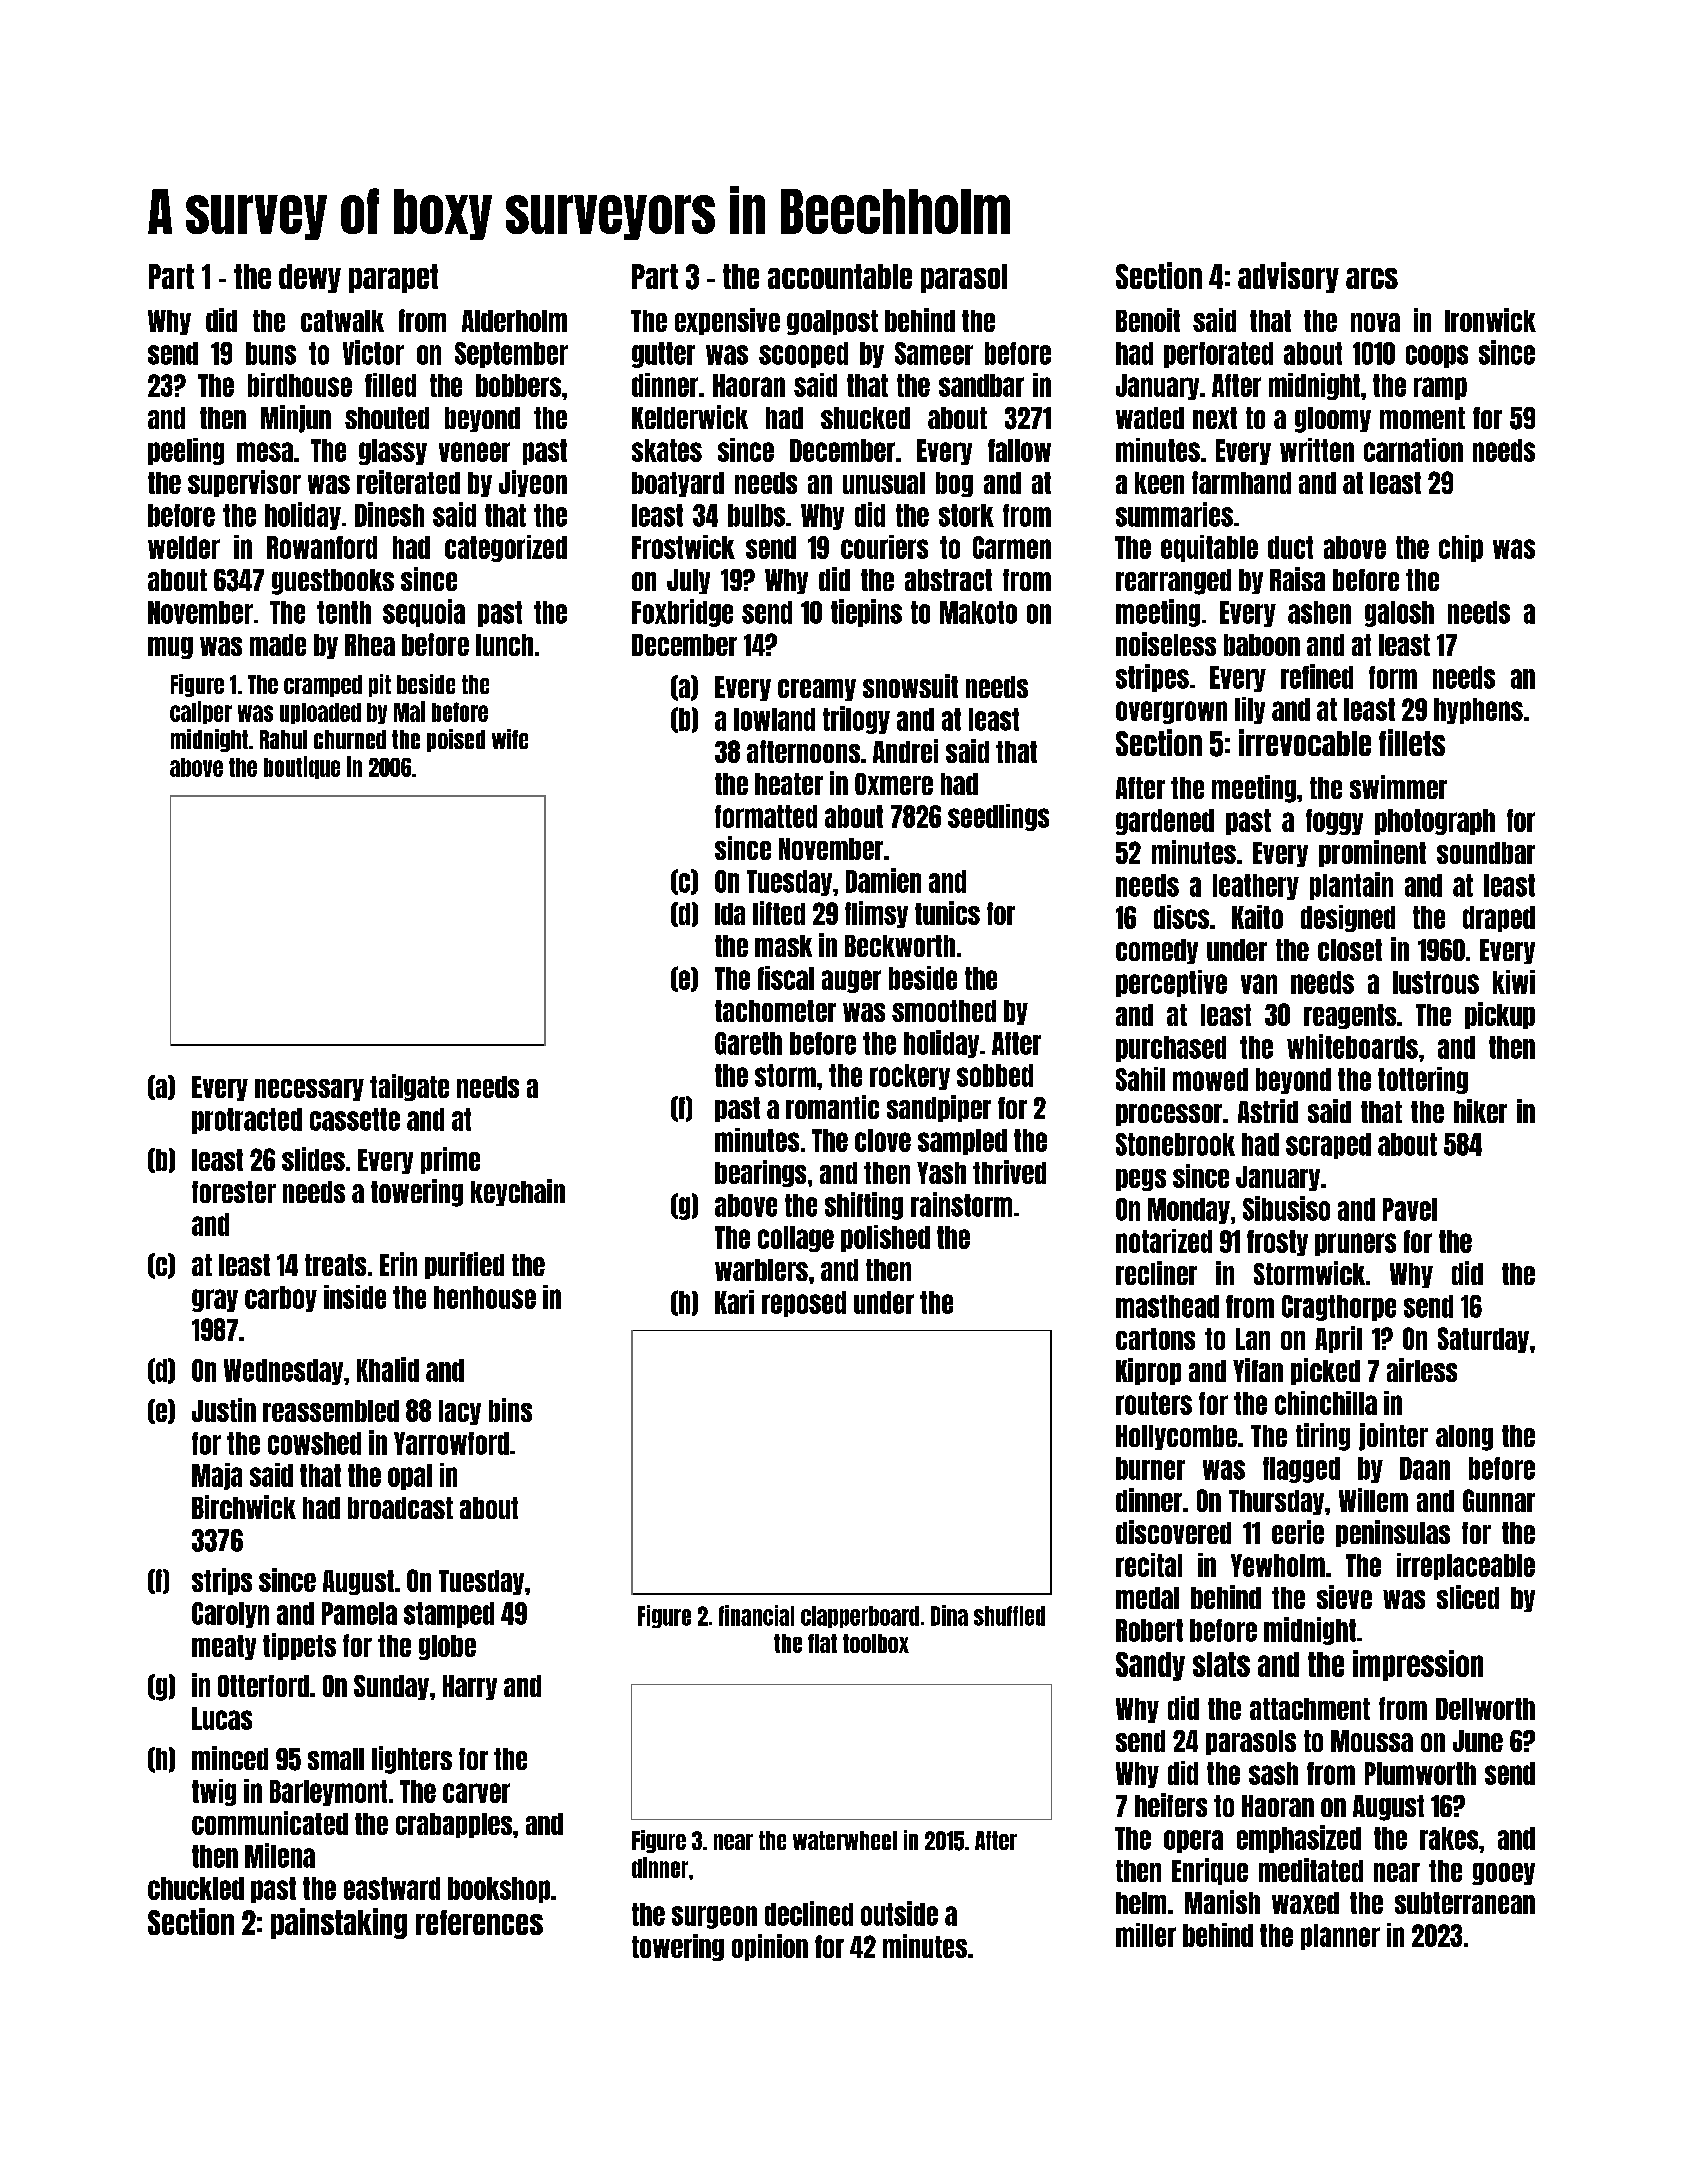 This screenshot has width=1683, height=2178. I want to click on Alderholm, so click(514, 321).
